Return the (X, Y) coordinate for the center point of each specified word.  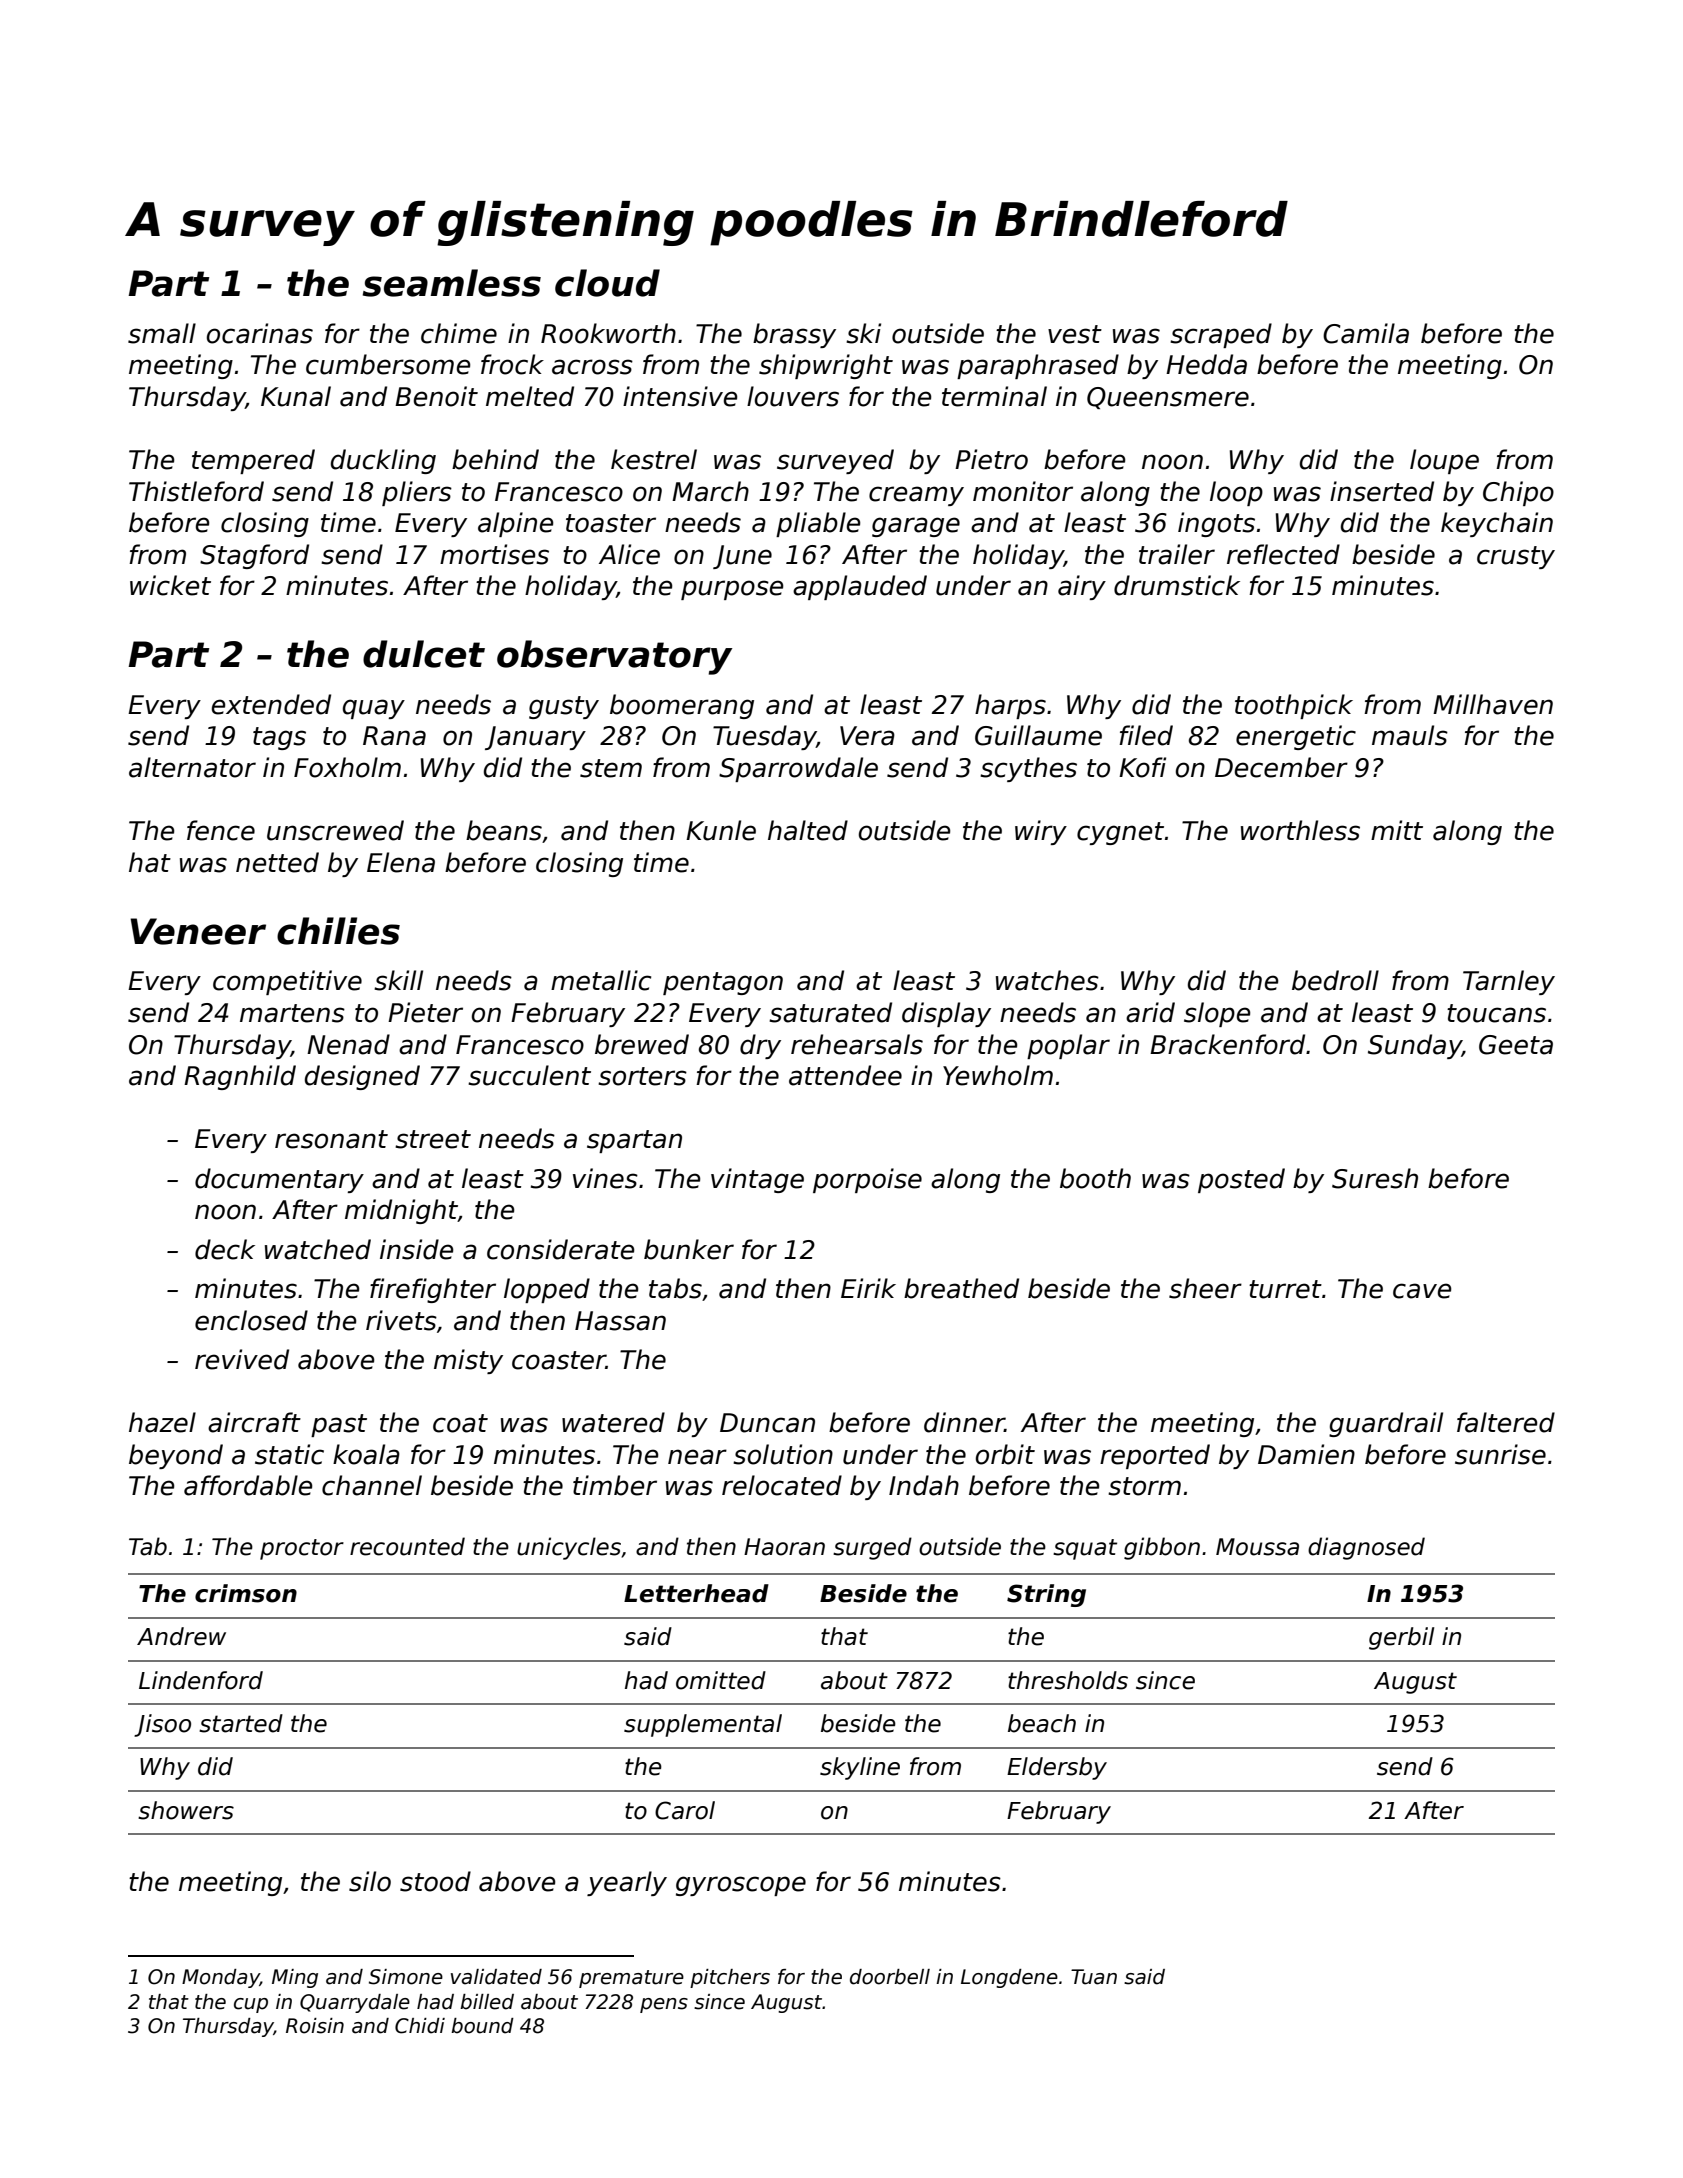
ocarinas (260, 333)
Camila (1366, 333)
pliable (818, 524)
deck (225, 1249)
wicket (170, 585)
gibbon (1162, 1548)
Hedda (1206, 364)
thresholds (1068, 1680)
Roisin (315, 2026)
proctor (302, 1549)
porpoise (867, 1180)
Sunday (1415, 1046)
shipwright (826, 366)
